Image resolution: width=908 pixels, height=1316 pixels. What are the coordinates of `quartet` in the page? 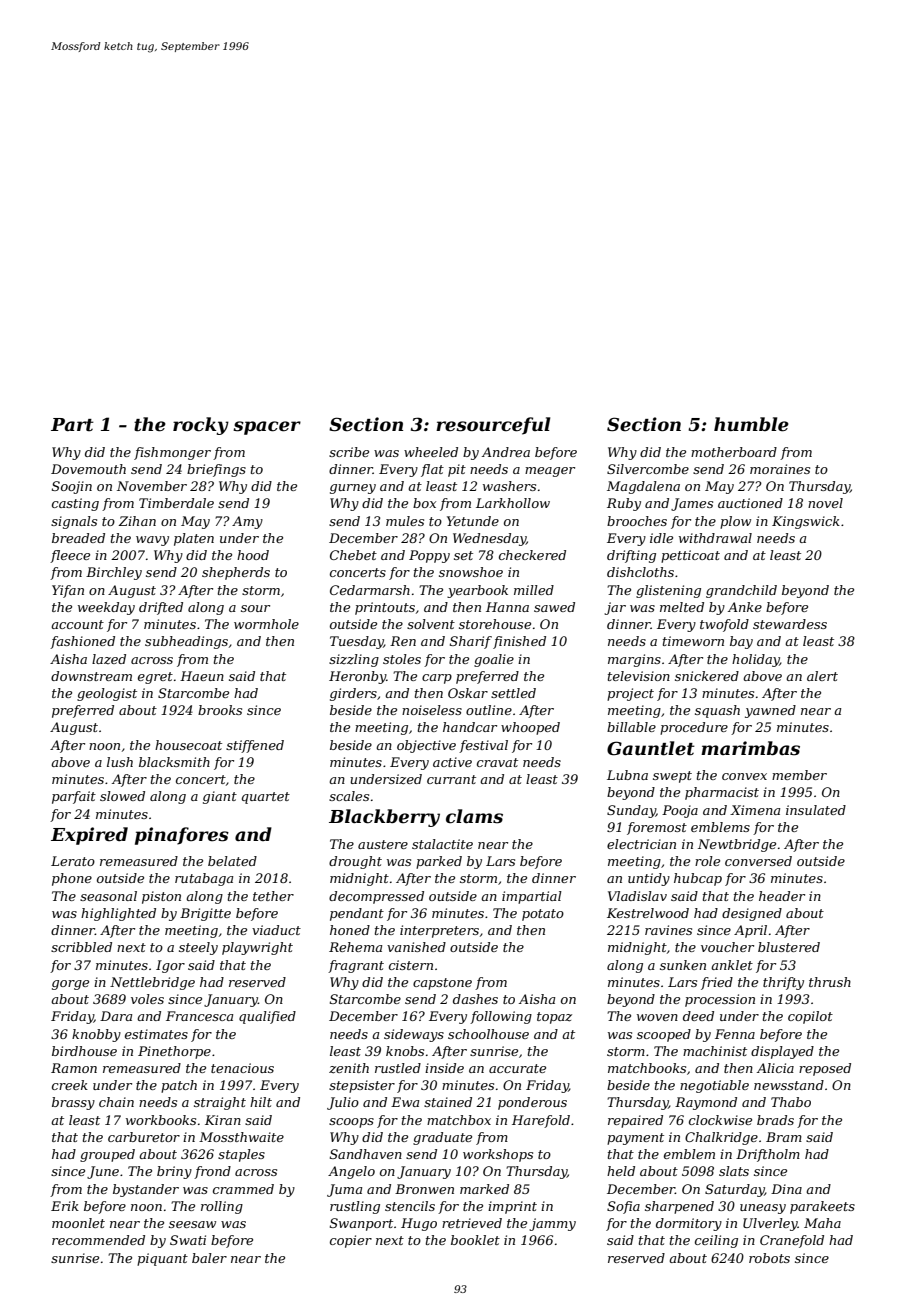 It's located at (266, 798).
